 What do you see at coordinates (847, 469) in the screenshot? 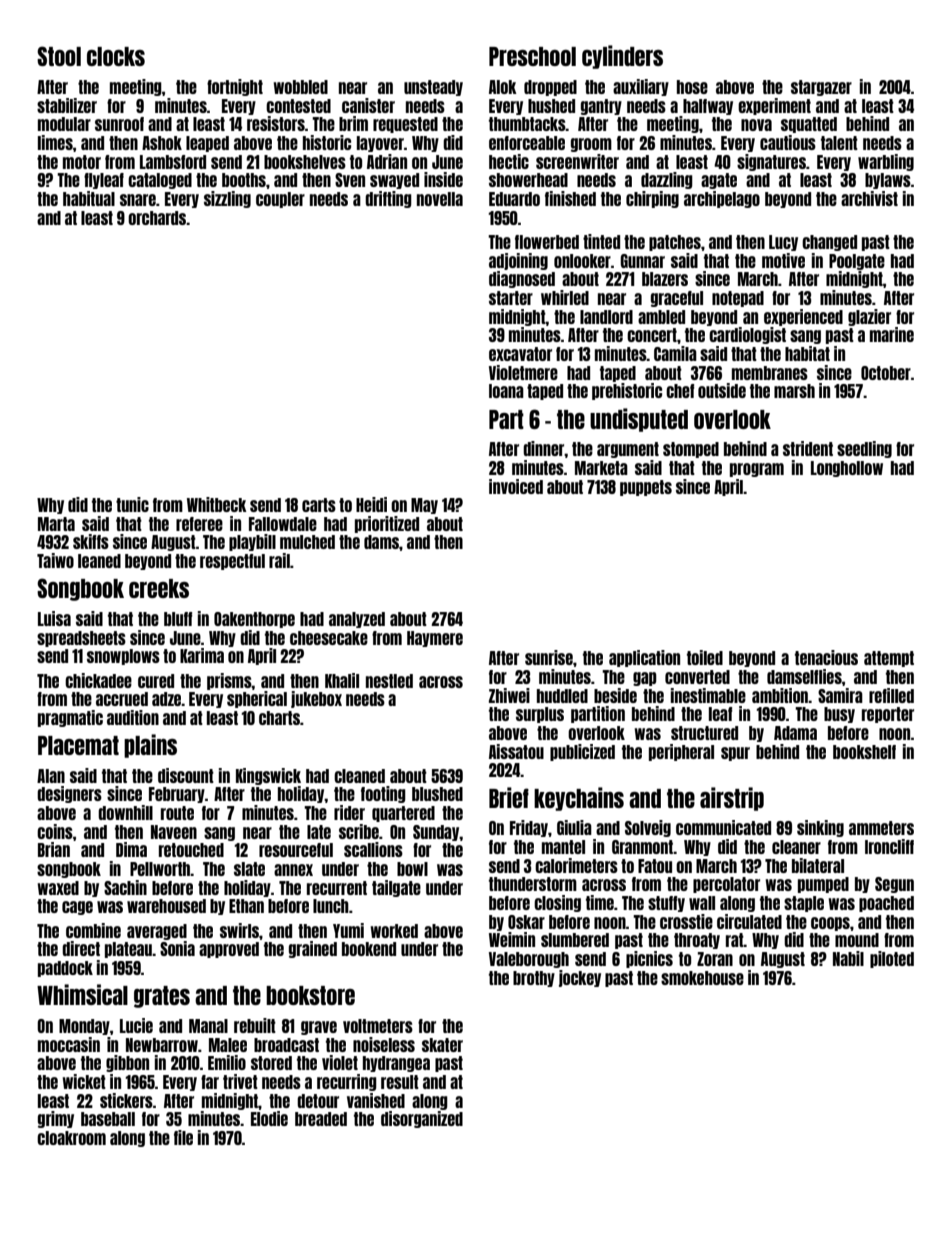
I see `Longhollow` at bounding box center [847, 469].
